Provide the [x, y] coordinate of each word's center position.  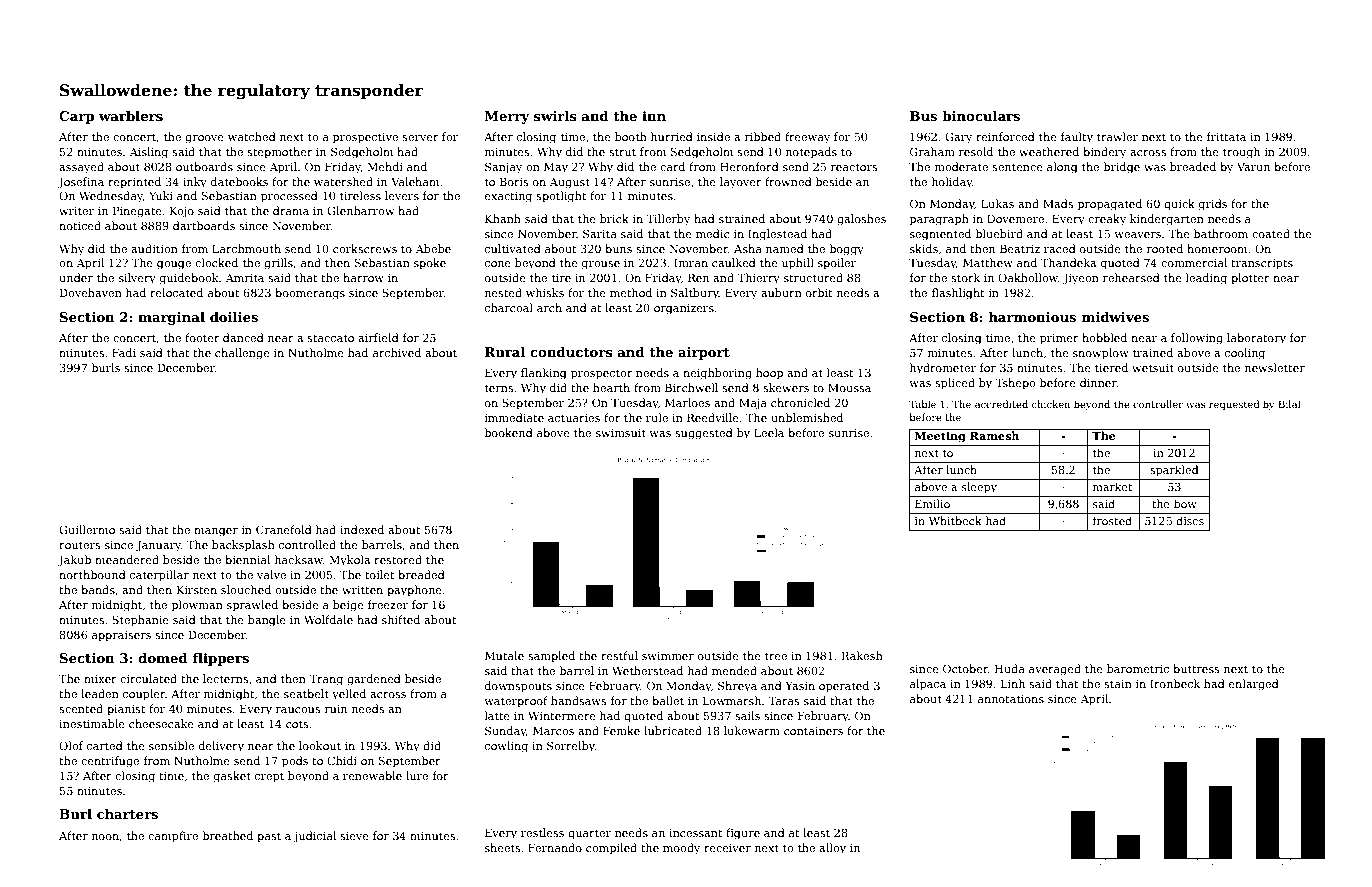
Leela [769, 432]
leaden [100, 693]
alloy [832, 849]
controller [1158, 404]
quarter [589, 834]
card [672, 166]
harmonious [1032, 317]
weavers [1137, 235]
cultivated [513, 248]
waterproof [516, 702]
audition [154, 248]
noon [105, 837]
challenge [242, 354]
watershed [343, 181]
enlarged [1254, 685]
